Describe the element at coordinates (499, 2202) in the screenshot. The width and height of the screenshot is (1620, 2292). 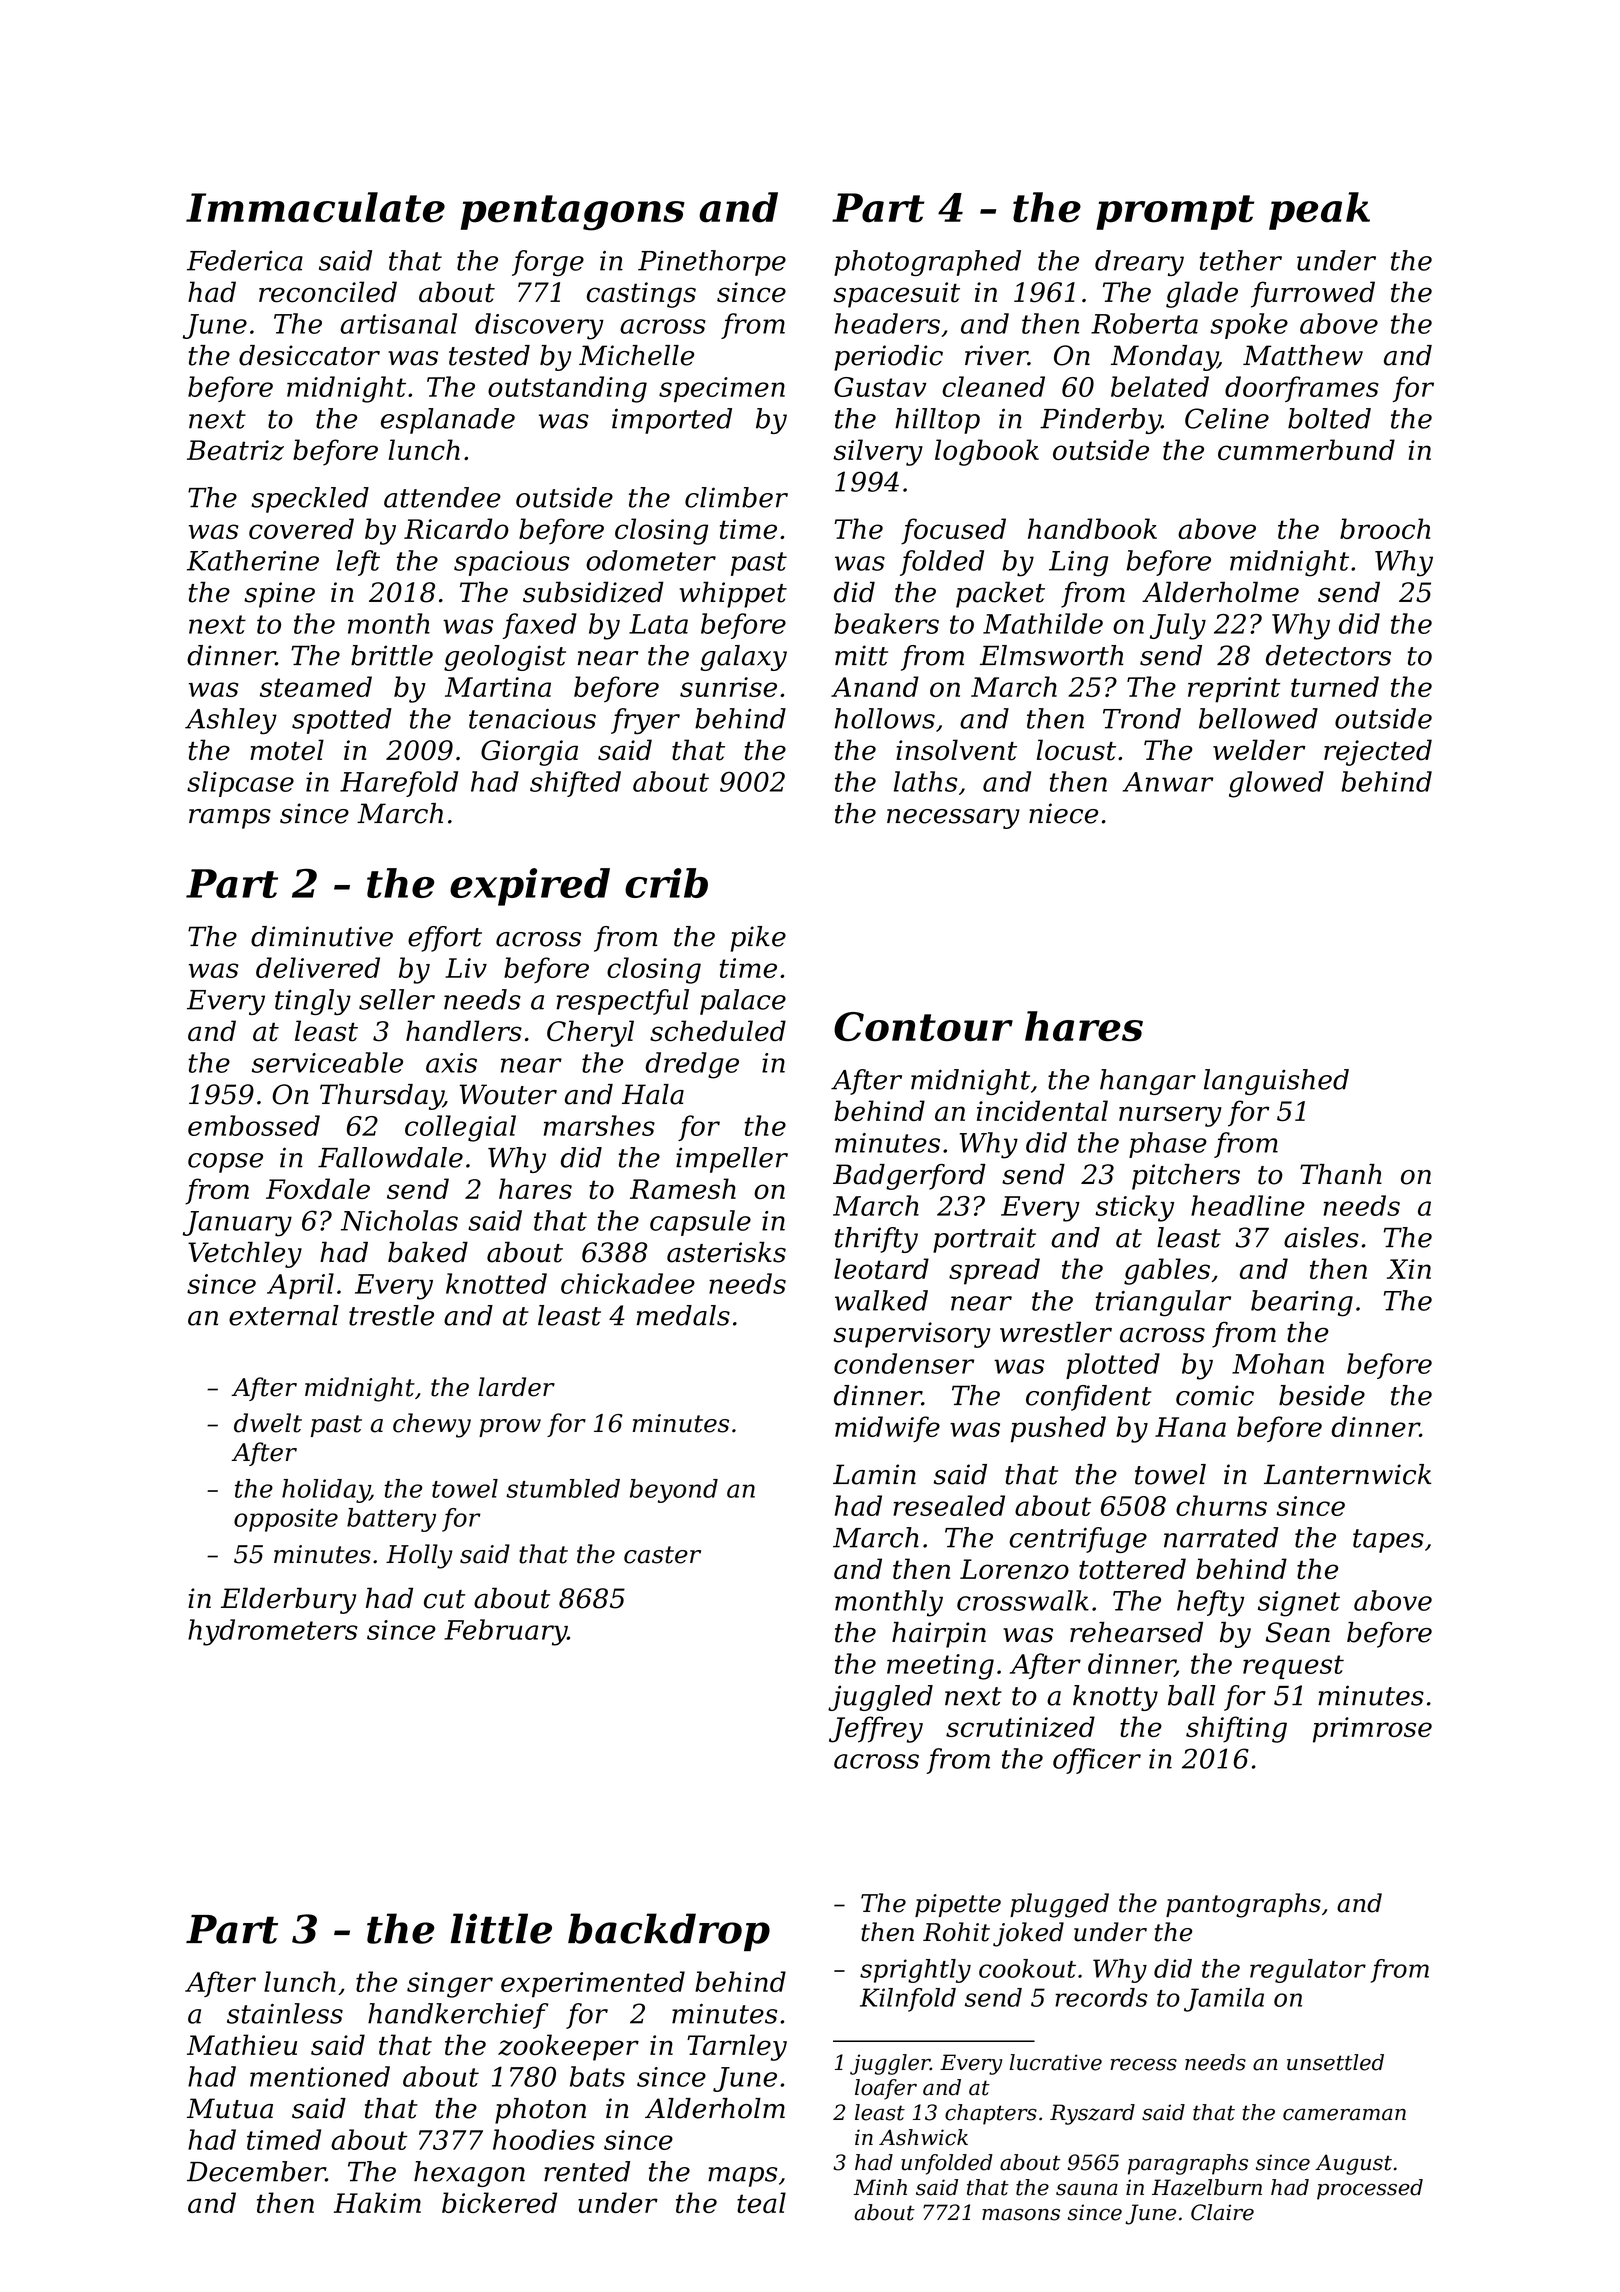
I see `bickered` at that location.
